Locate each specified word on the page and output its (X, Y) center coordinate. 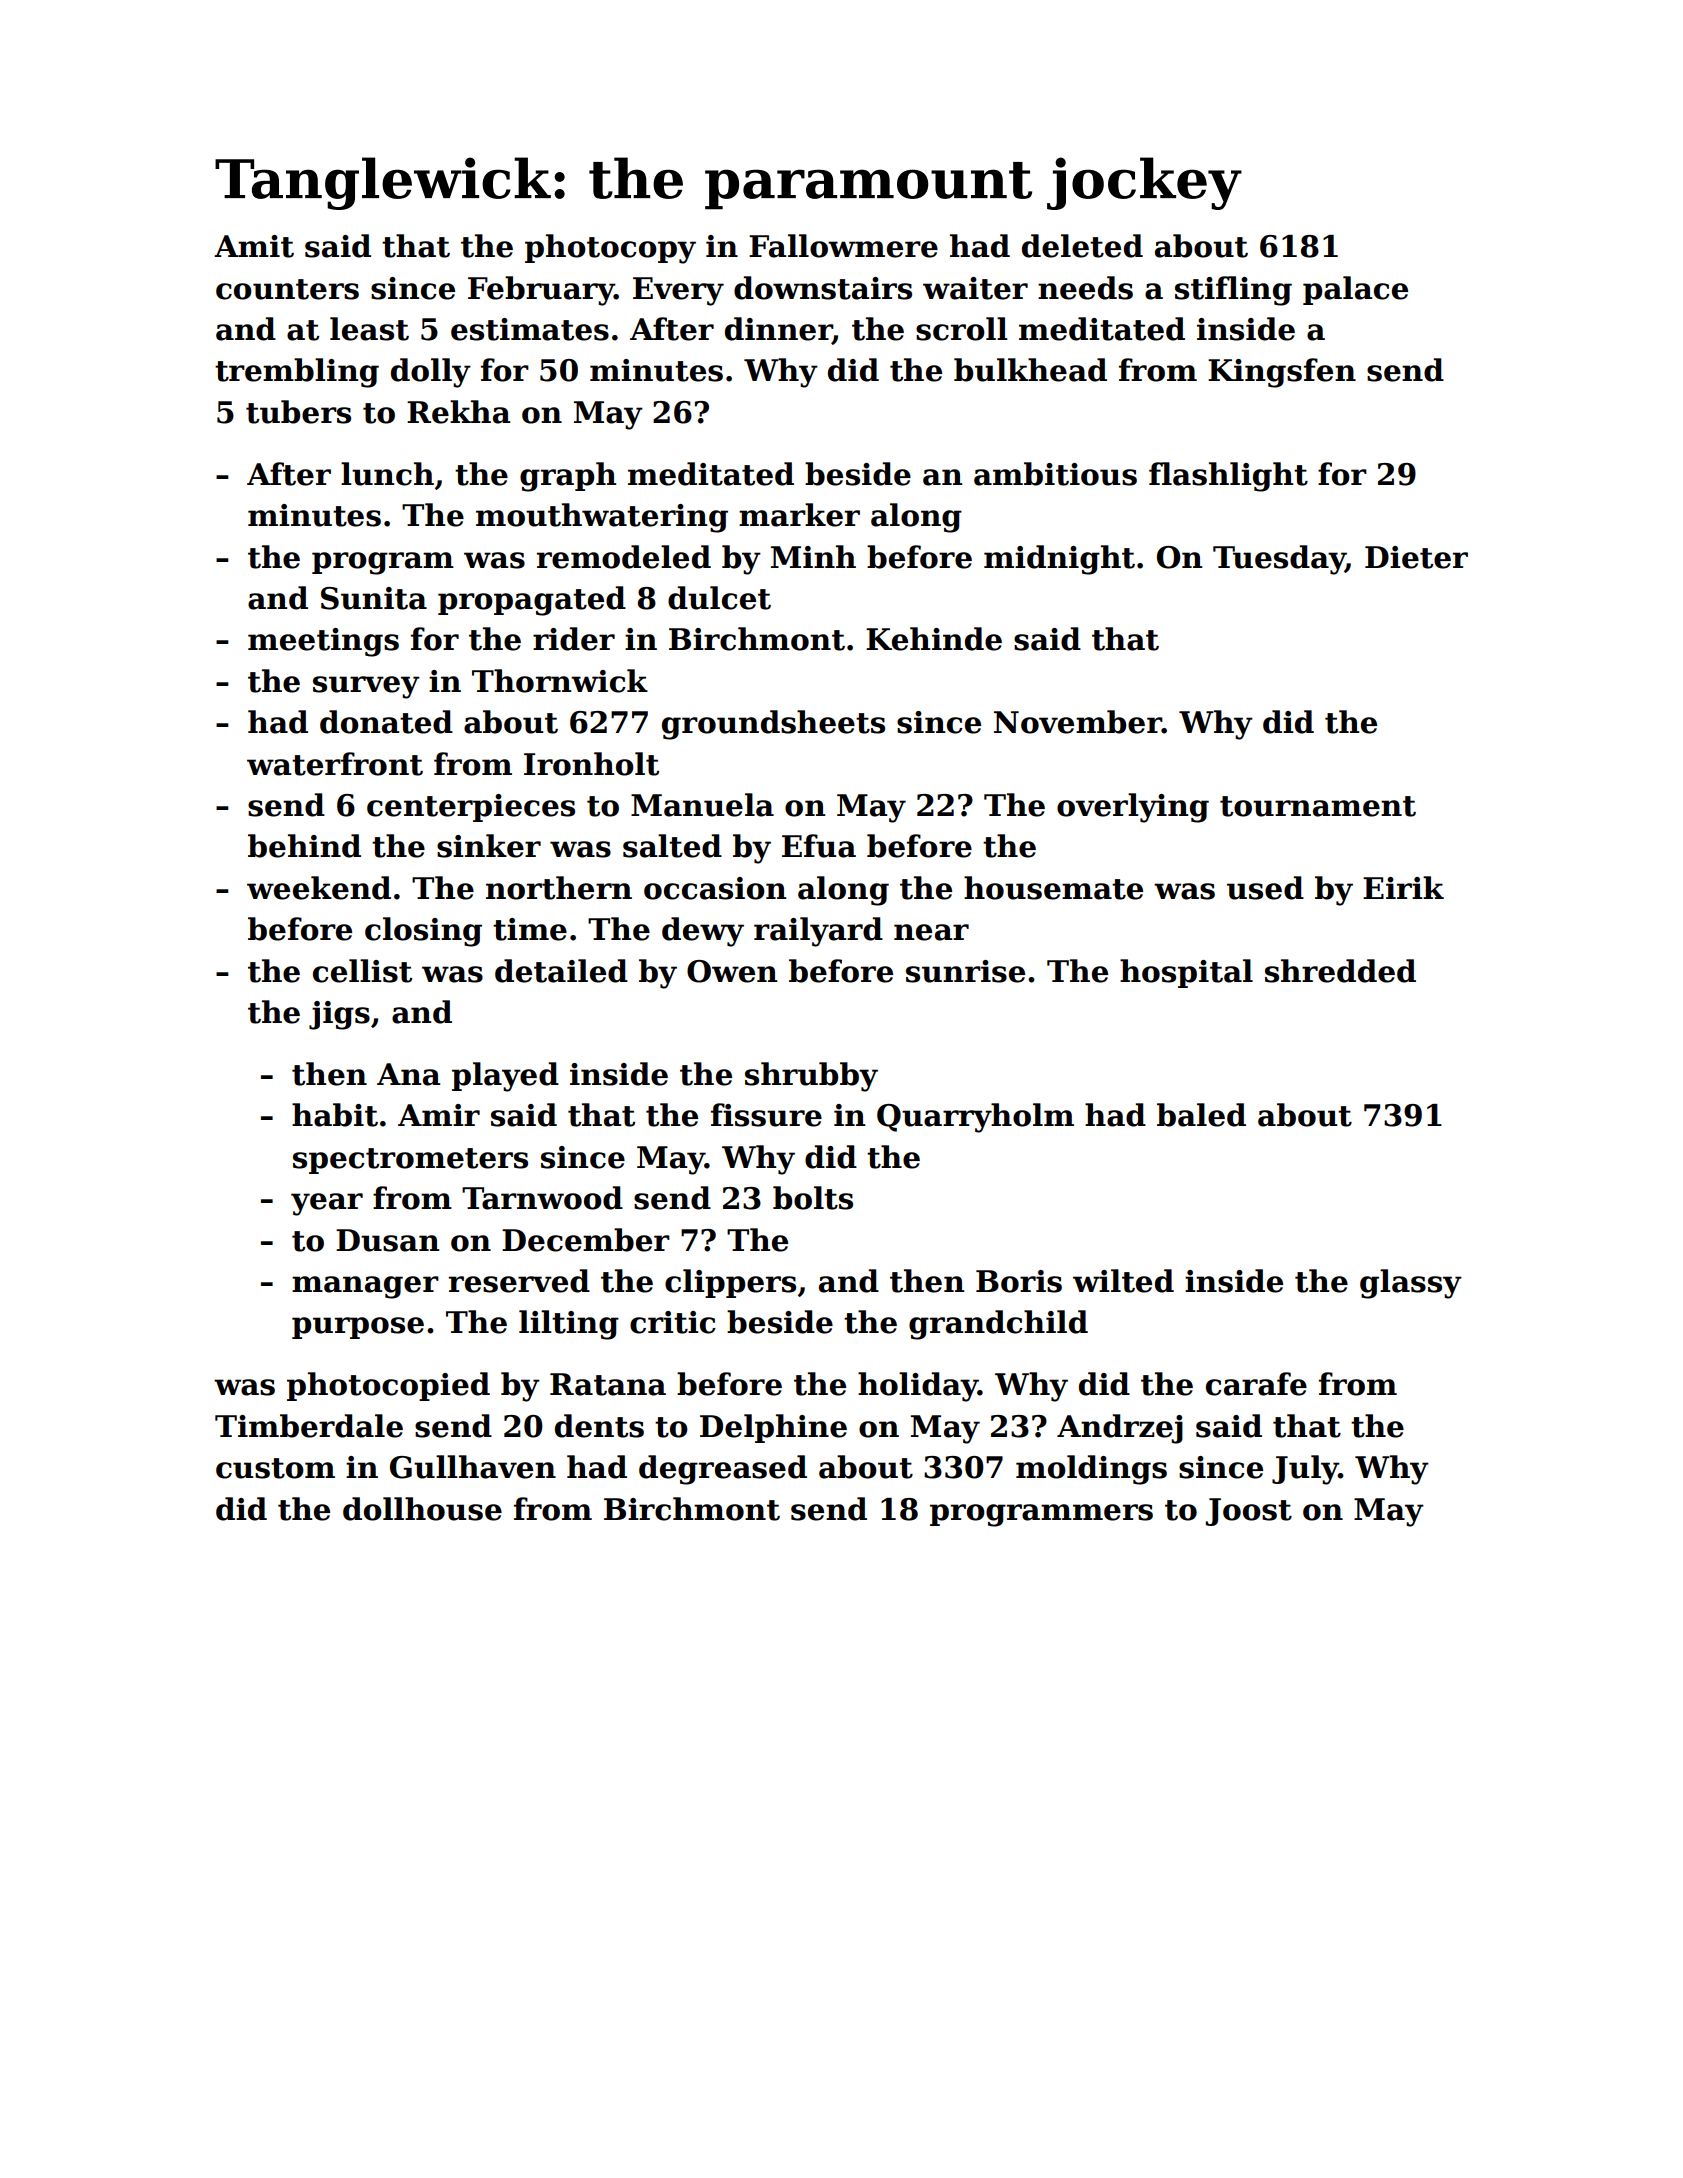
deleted (1082, 246)
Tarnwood (542, 1198)
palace (1355, 290)
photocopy (610, 249)
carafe (1256, 1384)
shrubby (811, 1077)
